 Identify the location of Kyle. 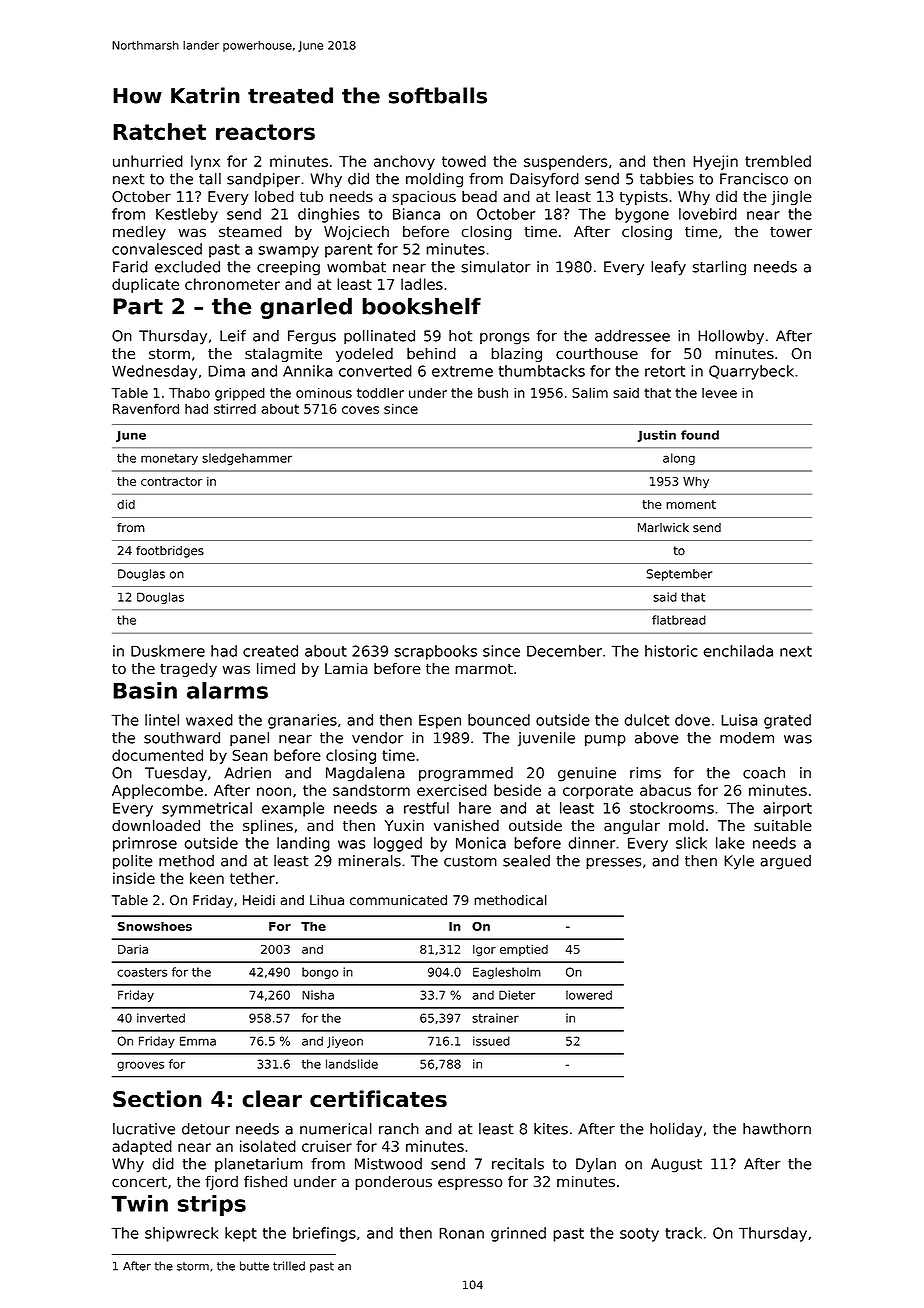
(739, 862).
